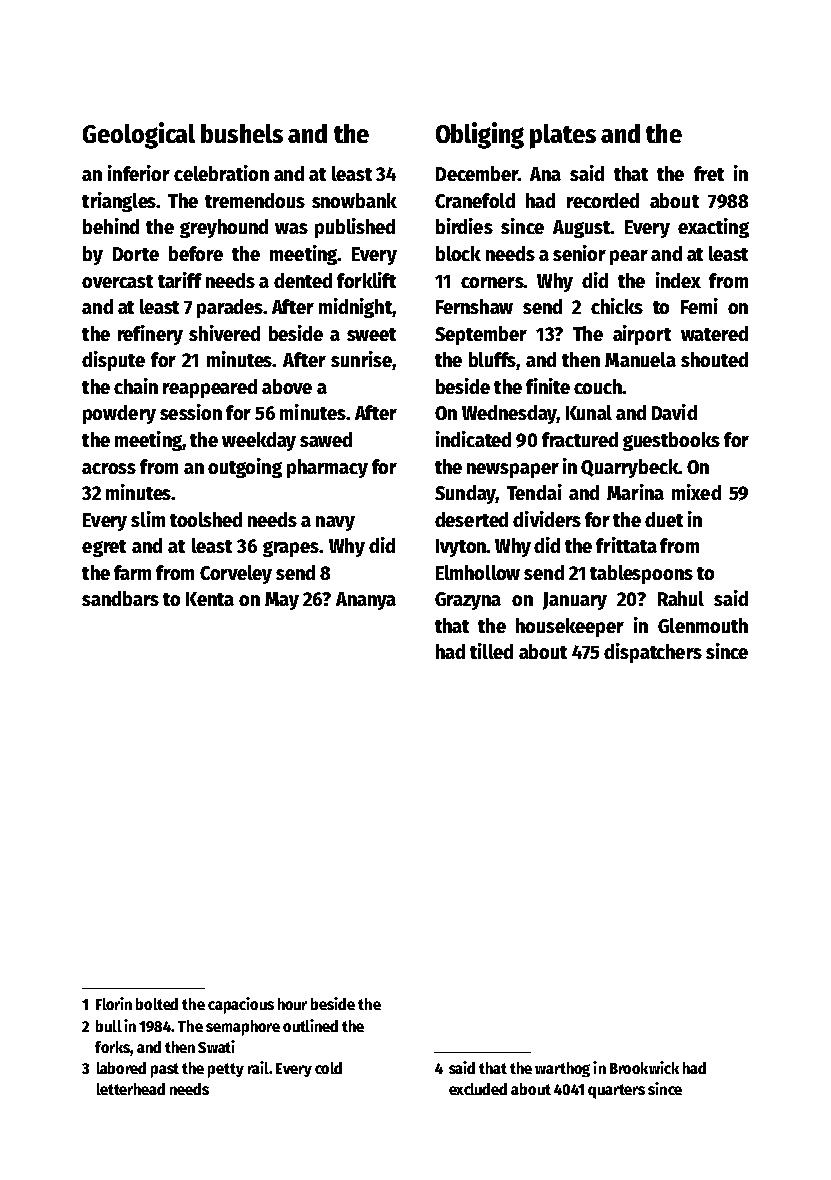 The height and width of the document is (1180, 831). I want to click on Florin, so click(114, 1003).
